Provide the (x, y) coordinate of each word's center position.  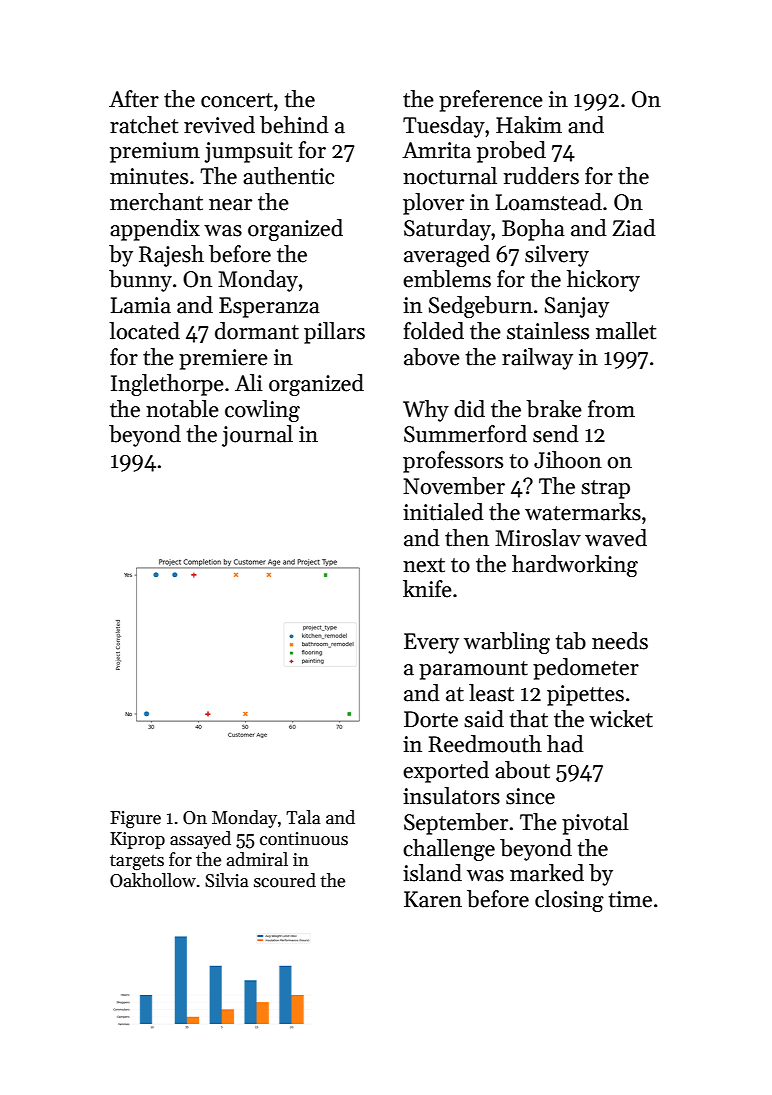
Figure (135, 819)
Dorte (431, 719)
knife (427, 589)
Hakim (529, 125)
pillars (334, 333)
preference (491, 101)
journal (257, 436)
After (134, 99)
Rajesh (171, 256)
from (611, 409)
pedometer (586, 669)
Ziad (634, 228)
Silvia (227, 880)
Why (426, 411)
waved (616, 538)
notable (182, 409)
